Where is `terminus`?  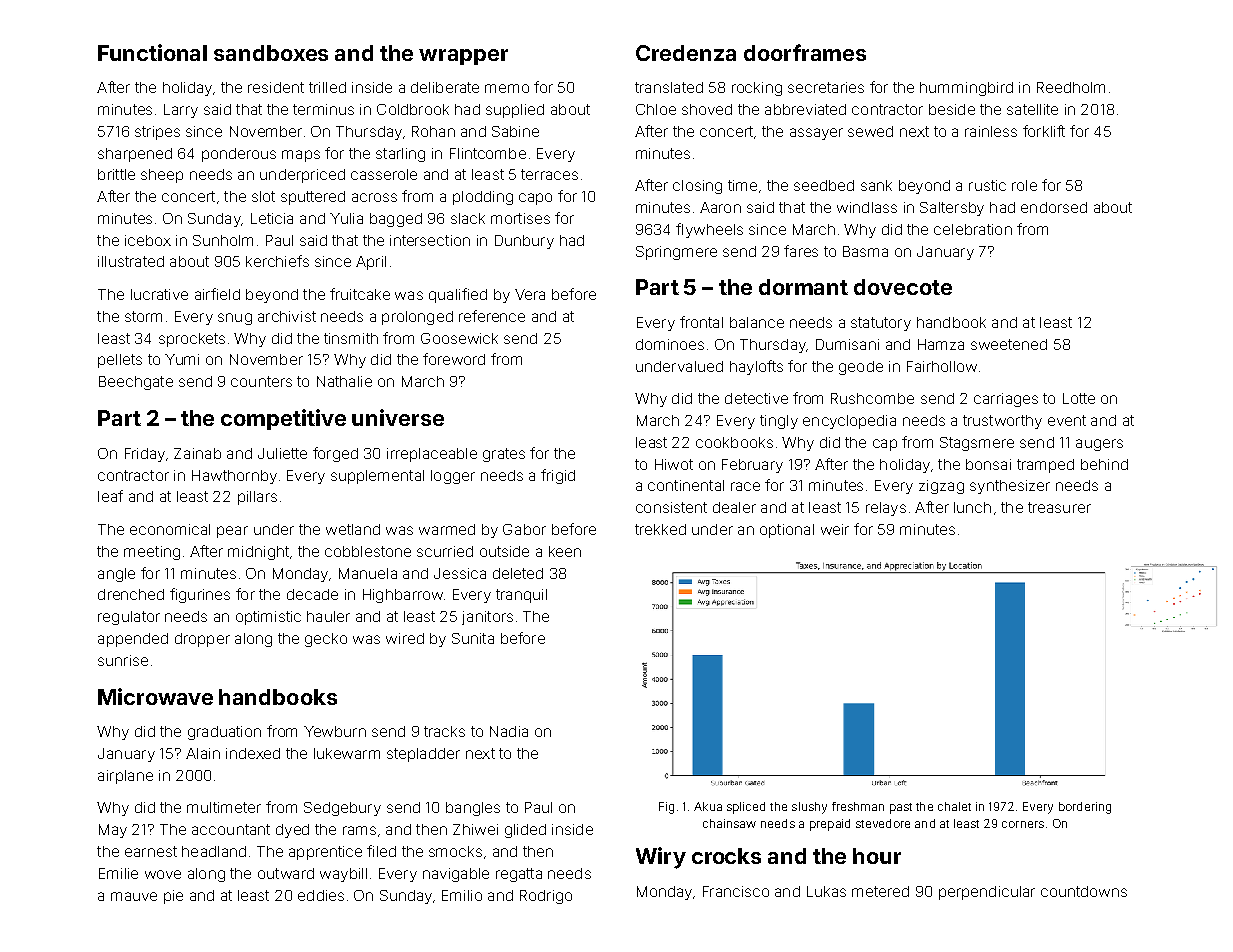 terminus is located at coordinates (323, 109).
